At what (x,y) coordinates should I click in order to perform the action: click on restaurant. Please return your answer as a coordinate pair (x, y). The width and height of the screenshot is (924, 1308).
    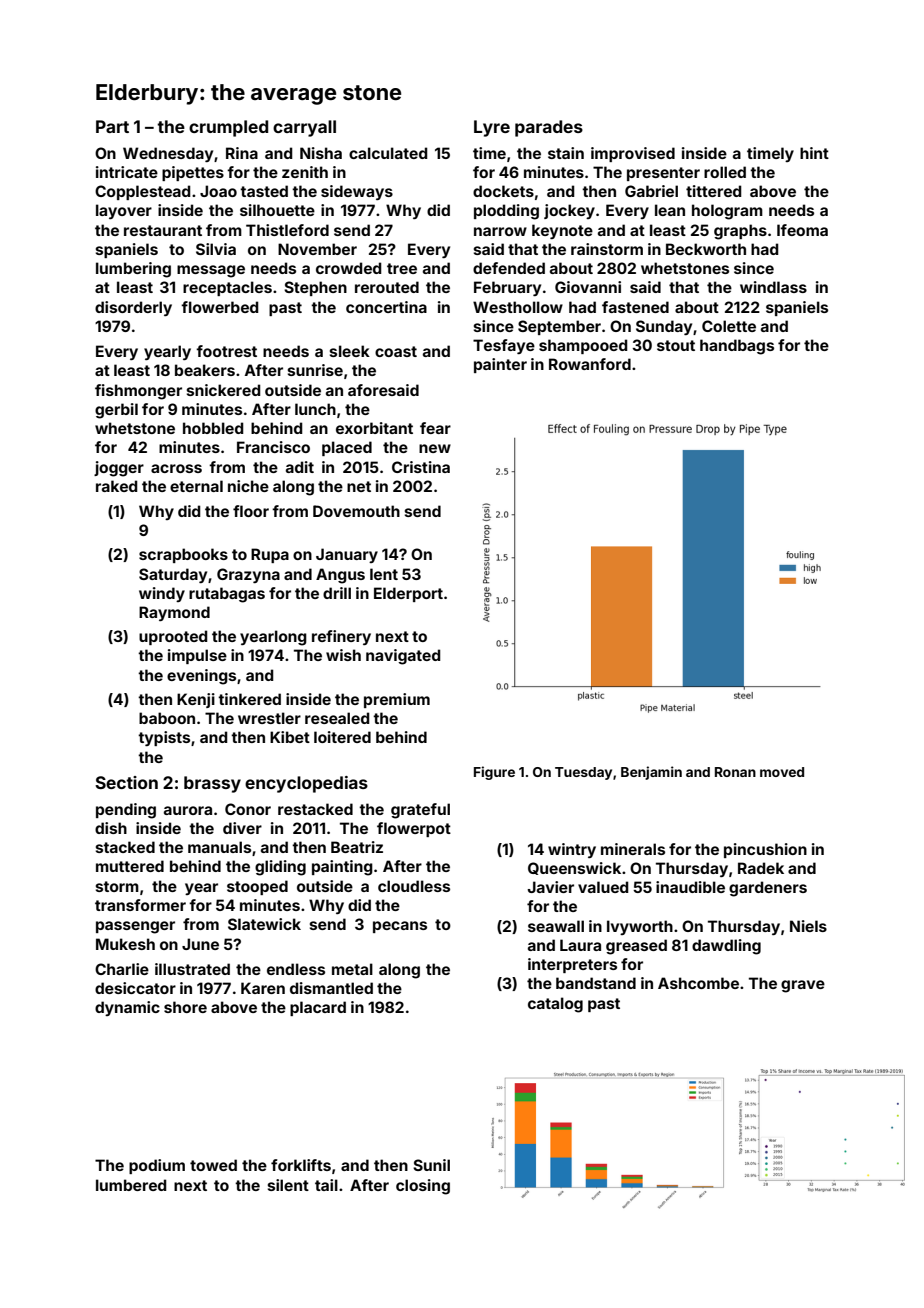
    Looking at the image, I should click on (163, 230).
